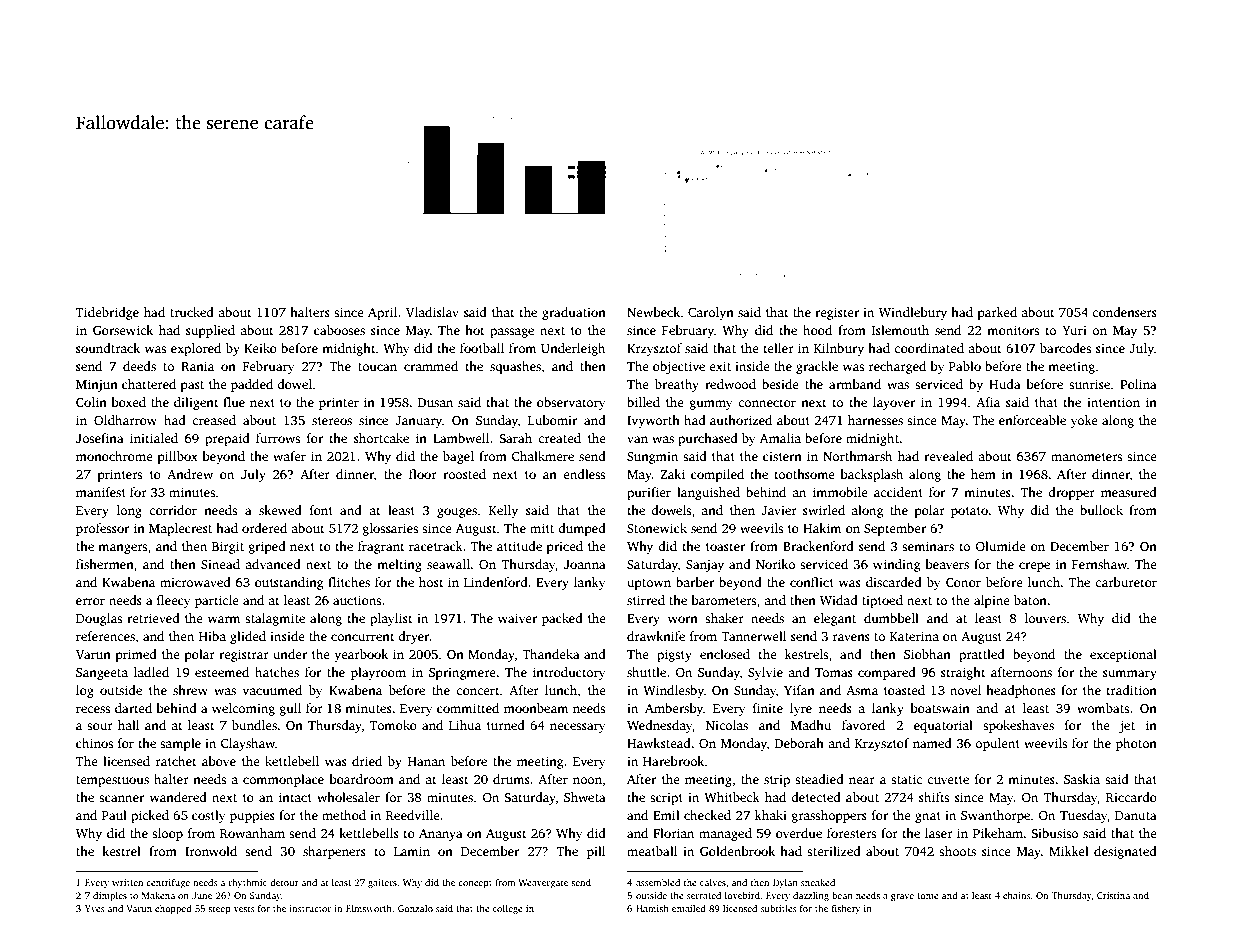 Image resolution: width=1233 pixels, height=952 pixels. Describe the element at coordinates (295, 797) in the page. I see `intact` at that location.
